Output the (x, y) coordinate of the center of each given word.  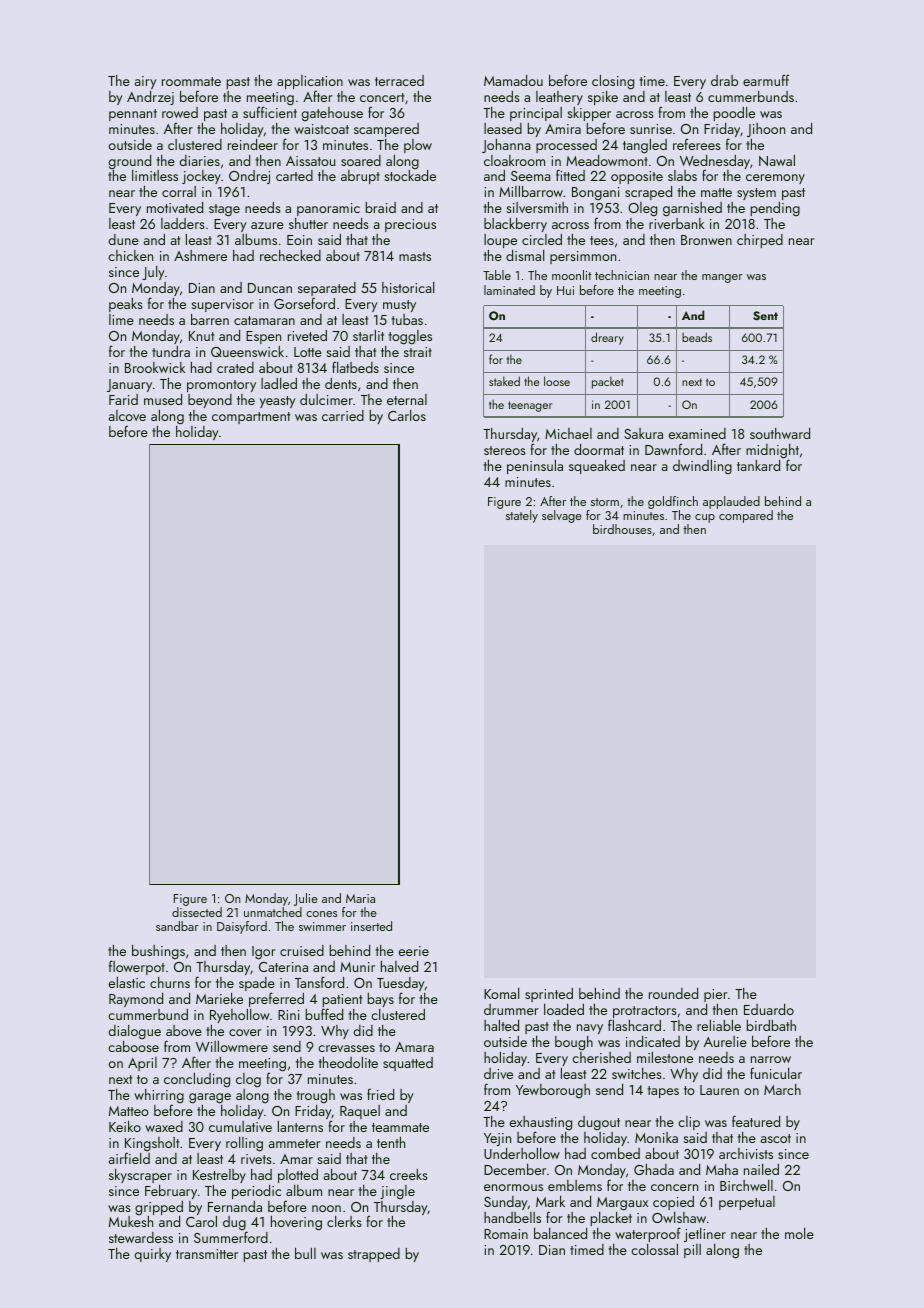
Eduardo (769, 1009)
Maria (360, 898)
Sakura (643, 433)
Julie (306, 899)
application (310, 82)
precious (410, 225)
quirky (153, 1255)
